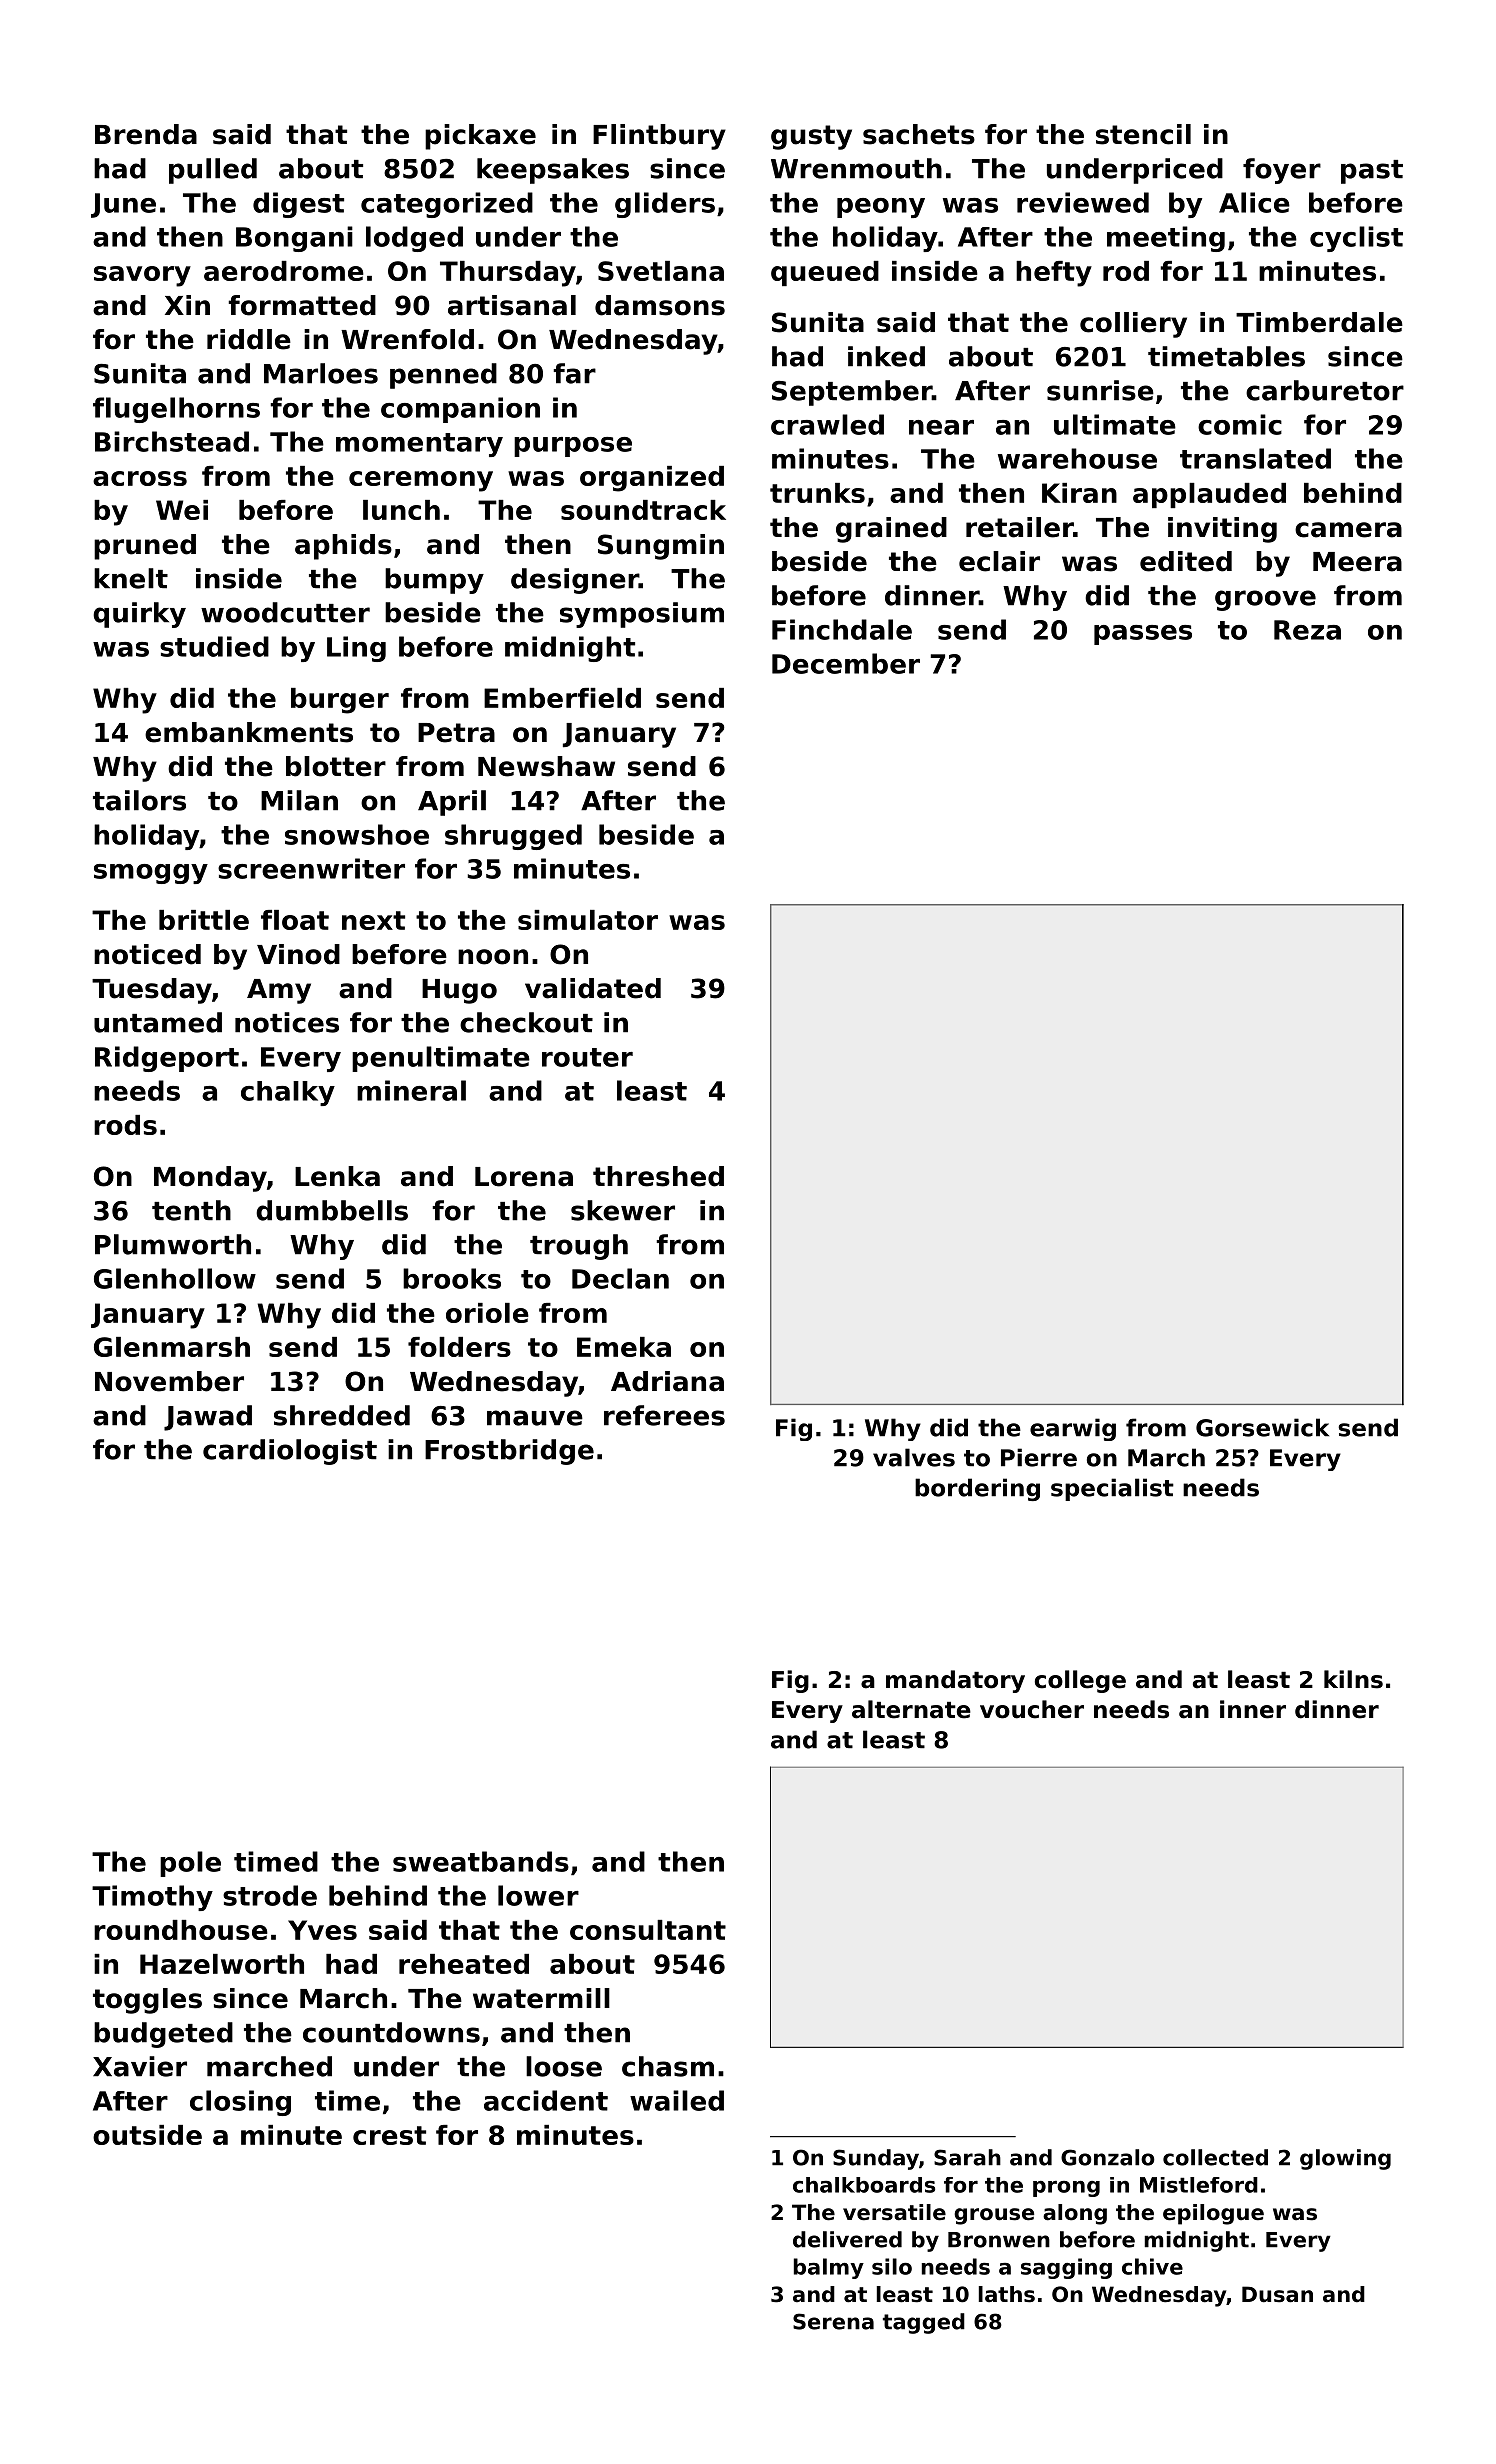 This image has width=1496, height=2464. What do you see at coordinates (190, 1864) in the image?
I see `pole` at bounding box center [190, 1864].
